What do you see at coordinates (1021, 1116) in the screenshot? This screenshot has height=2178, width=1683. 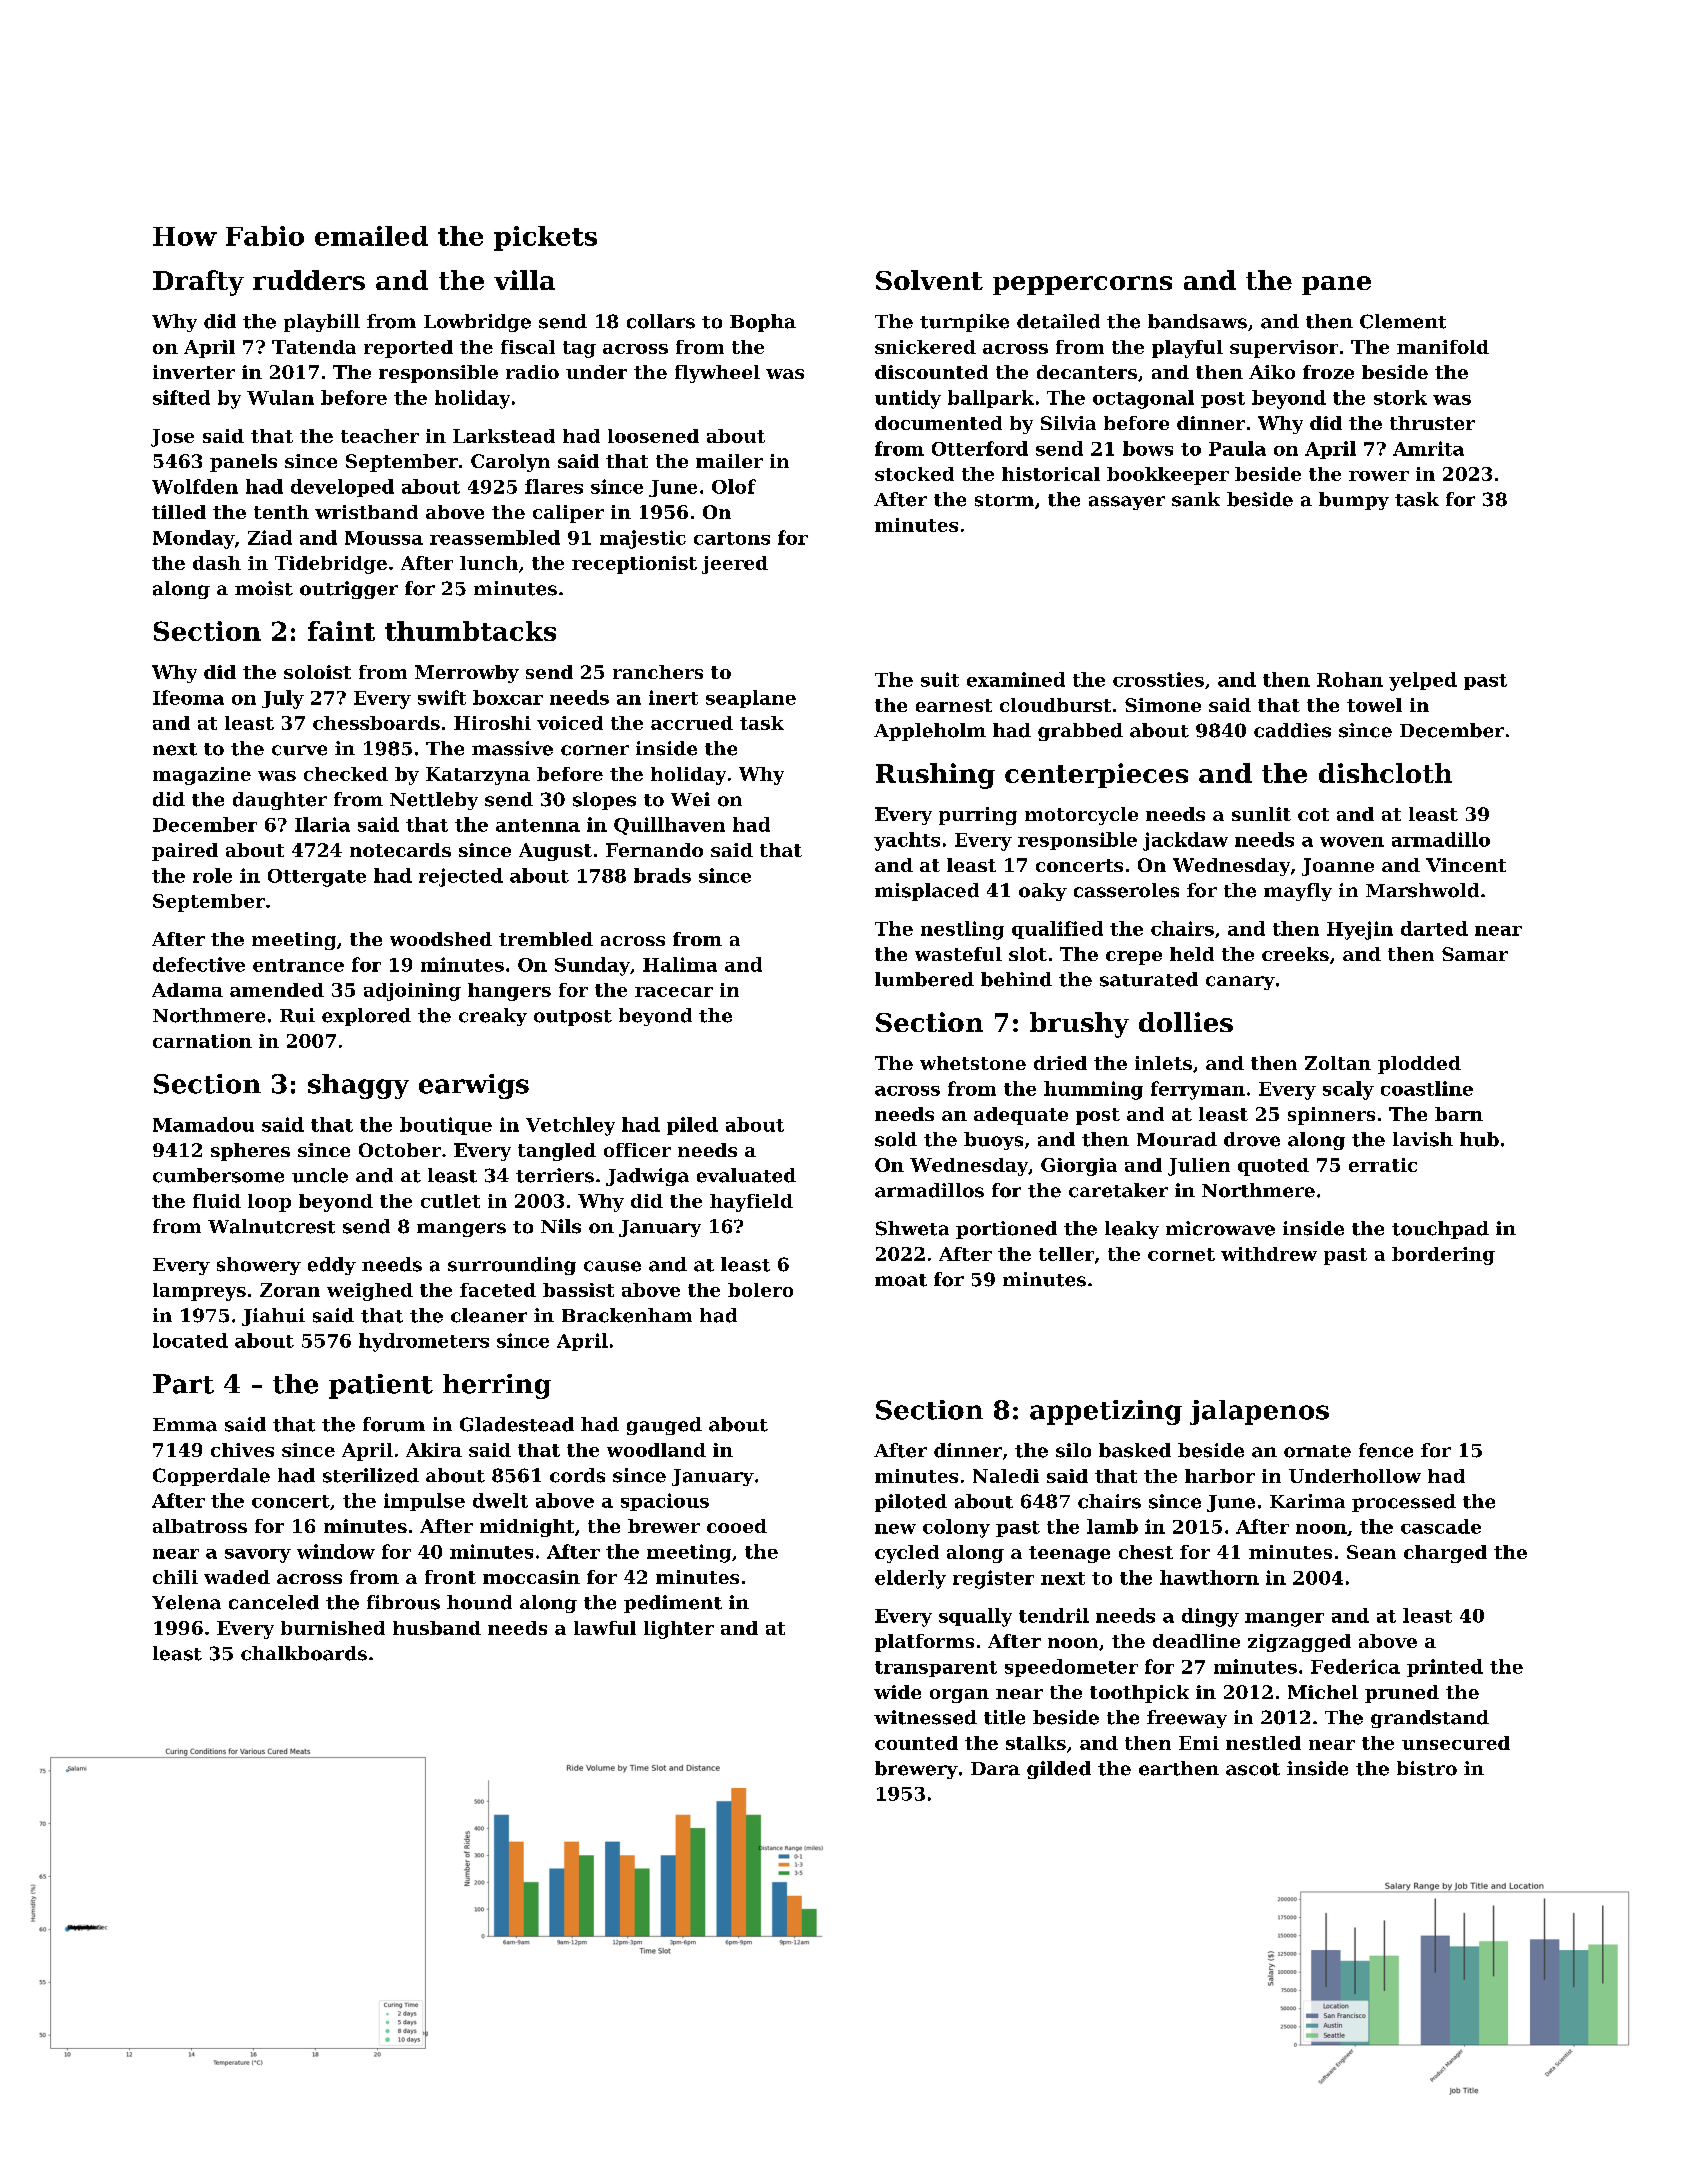 I see `adequate` at bounding box center [1021, 1116].
